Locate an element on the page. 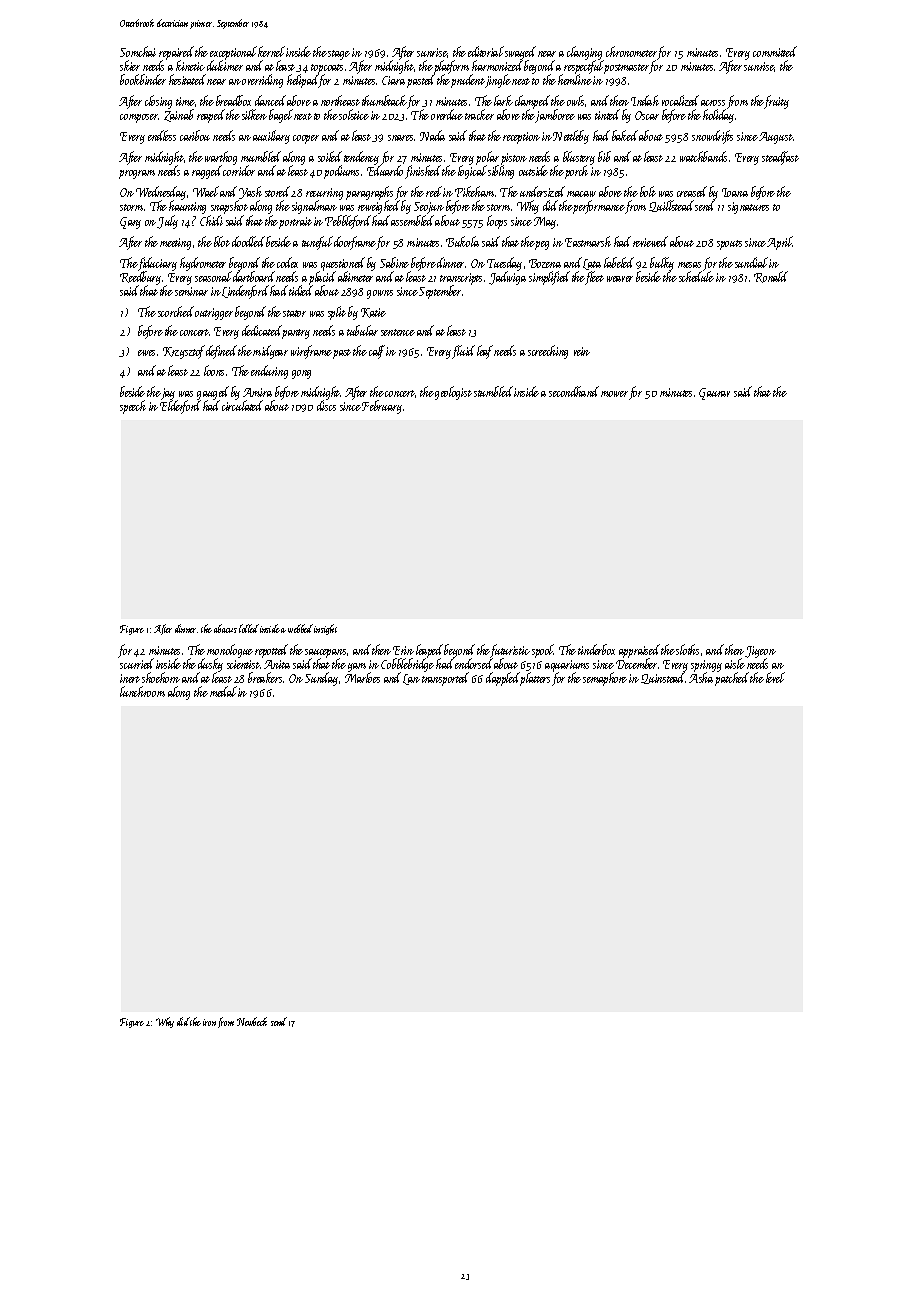  iron is located at coordinates (209, 1022).
